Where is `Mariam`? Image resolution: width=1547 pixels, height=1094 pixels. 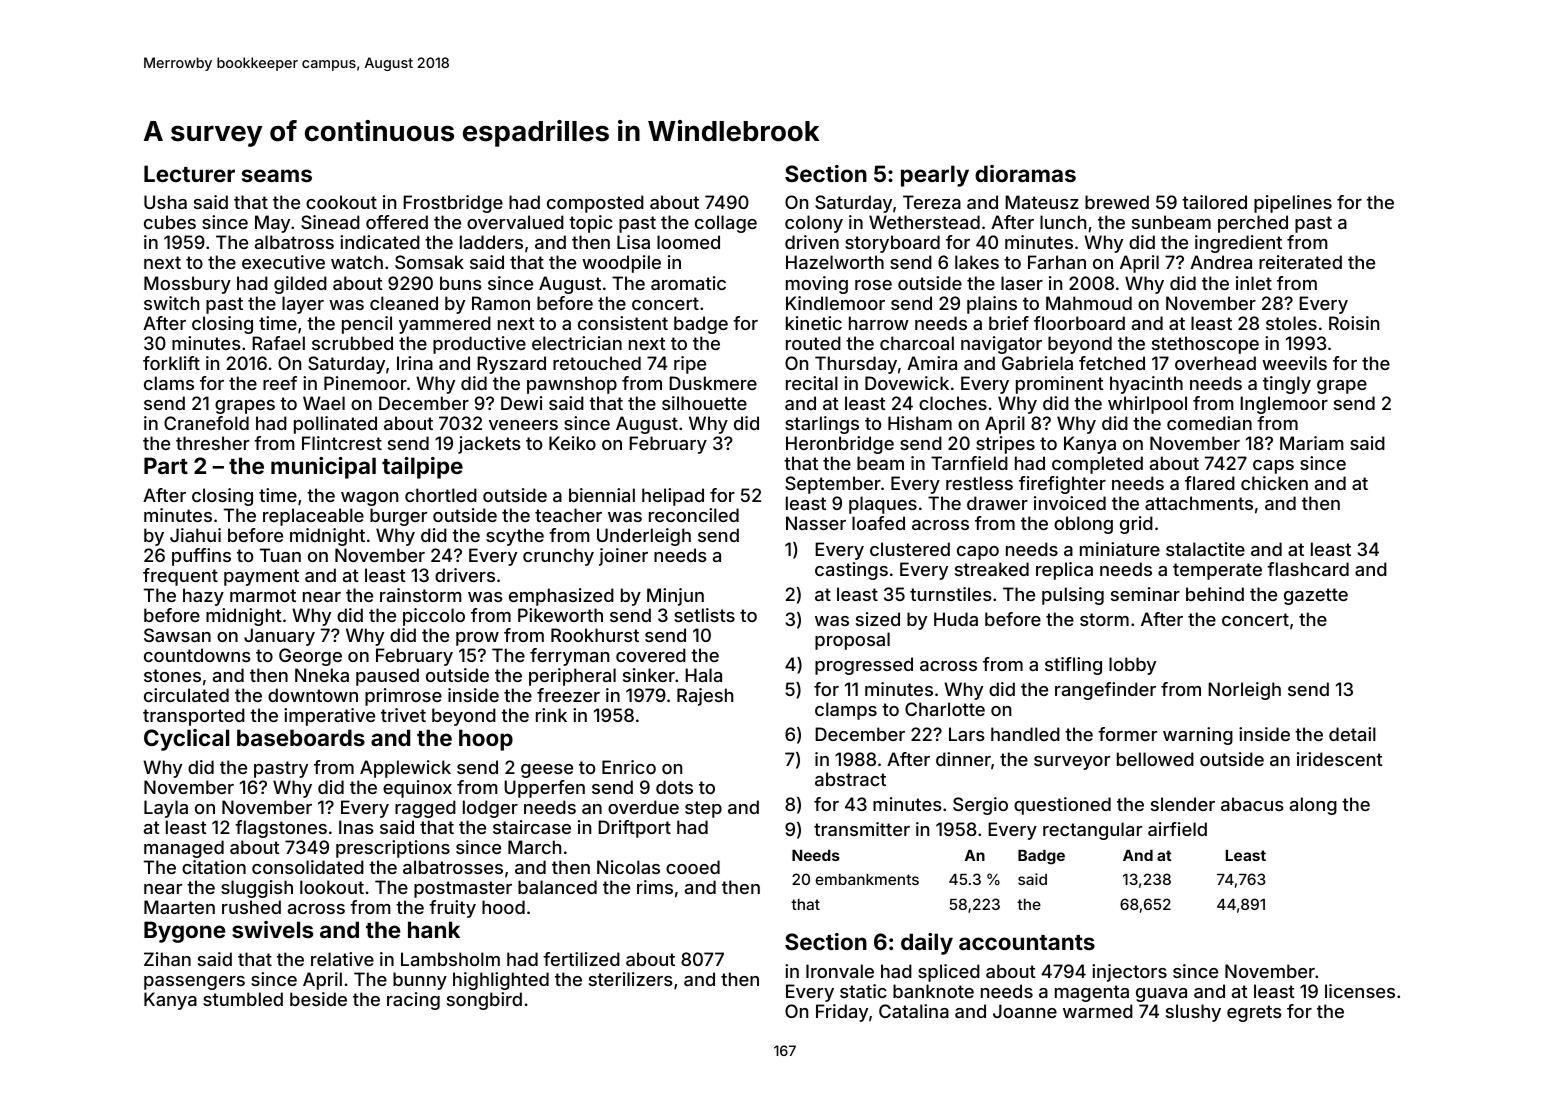
Mariam is located at coordinates (1312, 443).
